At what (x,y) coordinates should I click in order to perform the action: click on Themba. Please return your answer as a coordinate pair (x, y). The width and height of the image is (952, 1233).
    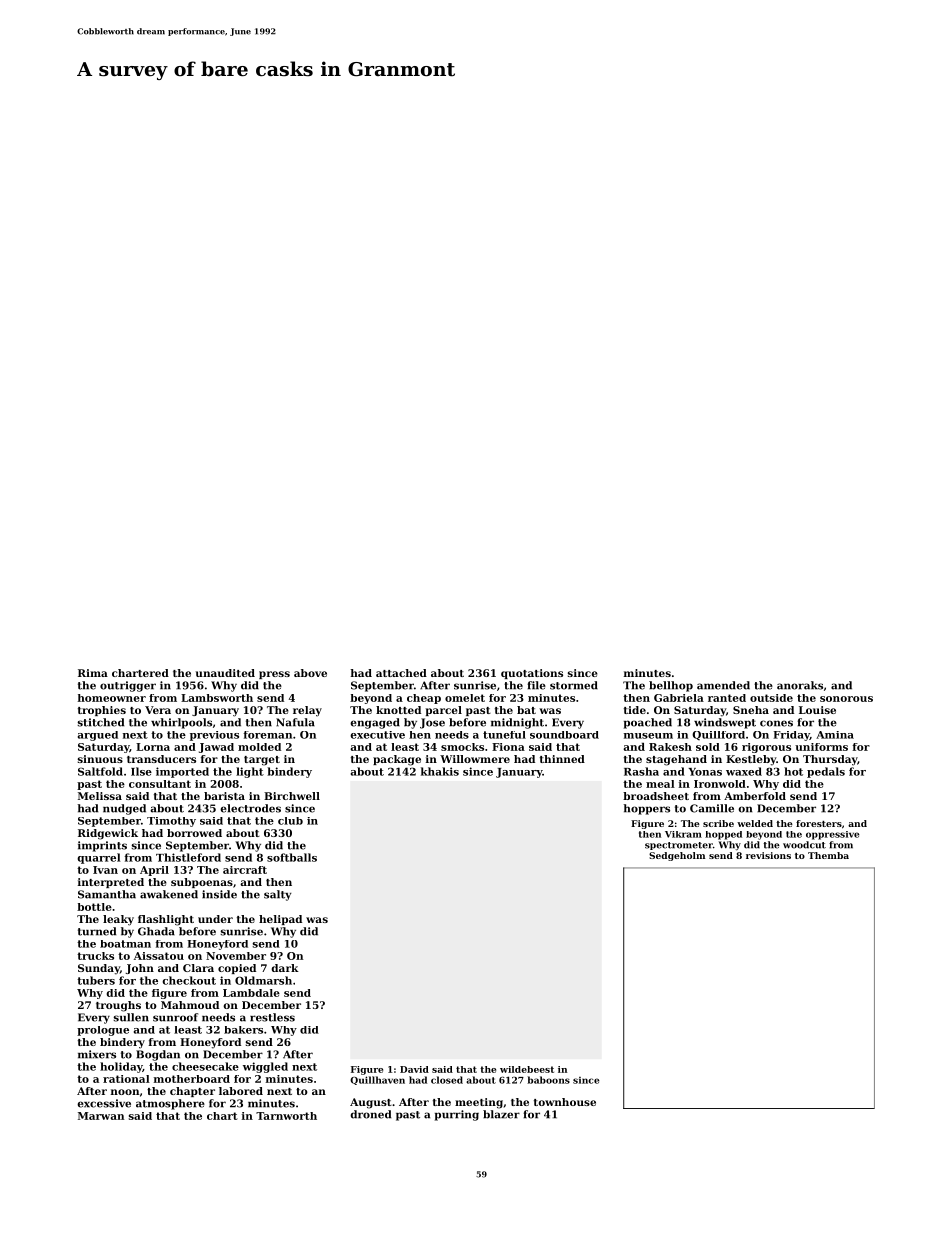
    Looking at the image, I should click on (828, 855).
